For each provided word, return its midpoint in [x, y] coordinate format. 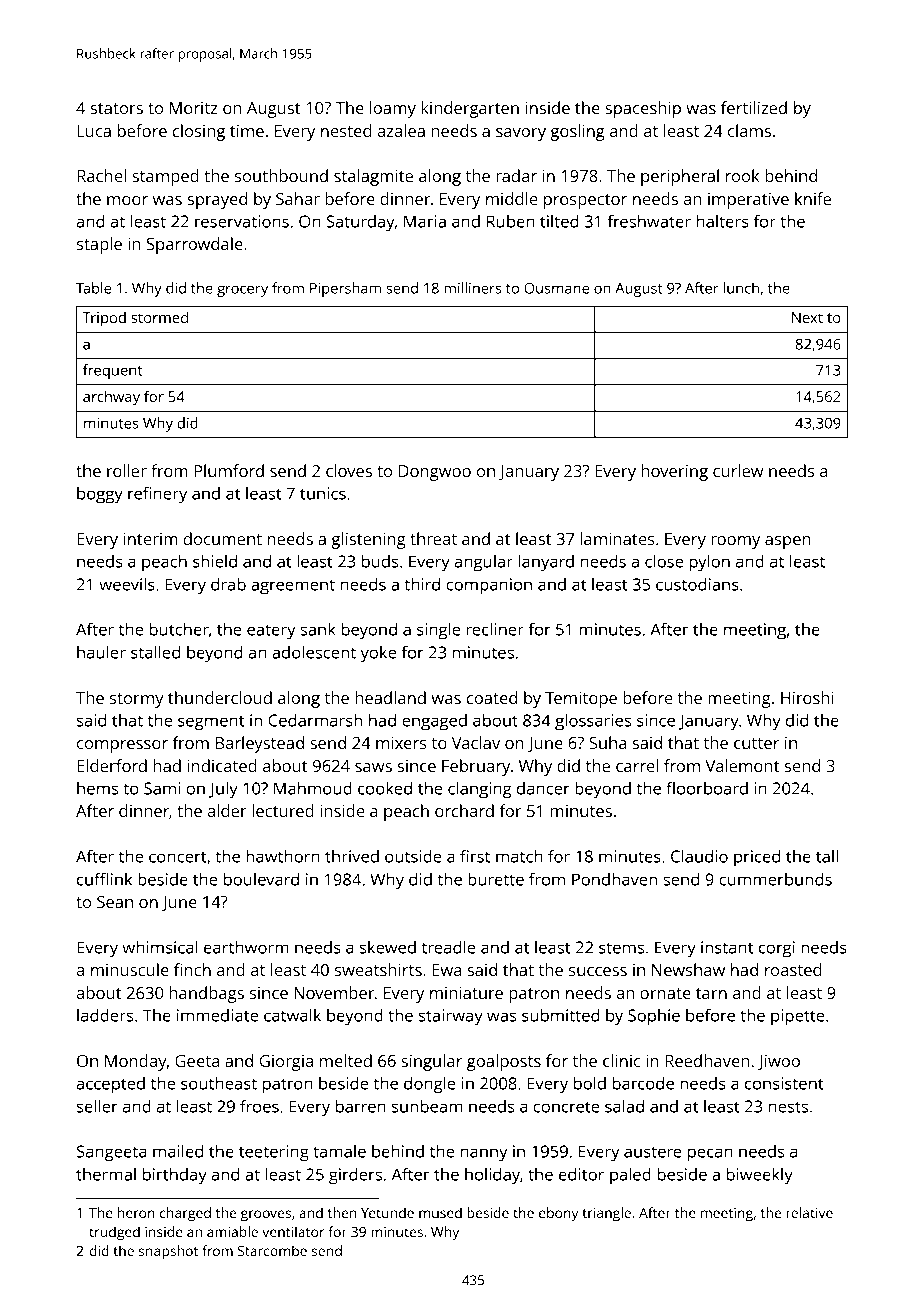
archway [111, 398]
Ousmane [556, 288]
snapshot [168, 1252]
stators [116, 108]
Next [807, 317]
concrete [567, 1107]
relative [809, 1212]
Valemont [742, 765]
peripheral [680, 177]
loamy [393, 109]
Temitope [581, 700]
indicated [222, 765]
